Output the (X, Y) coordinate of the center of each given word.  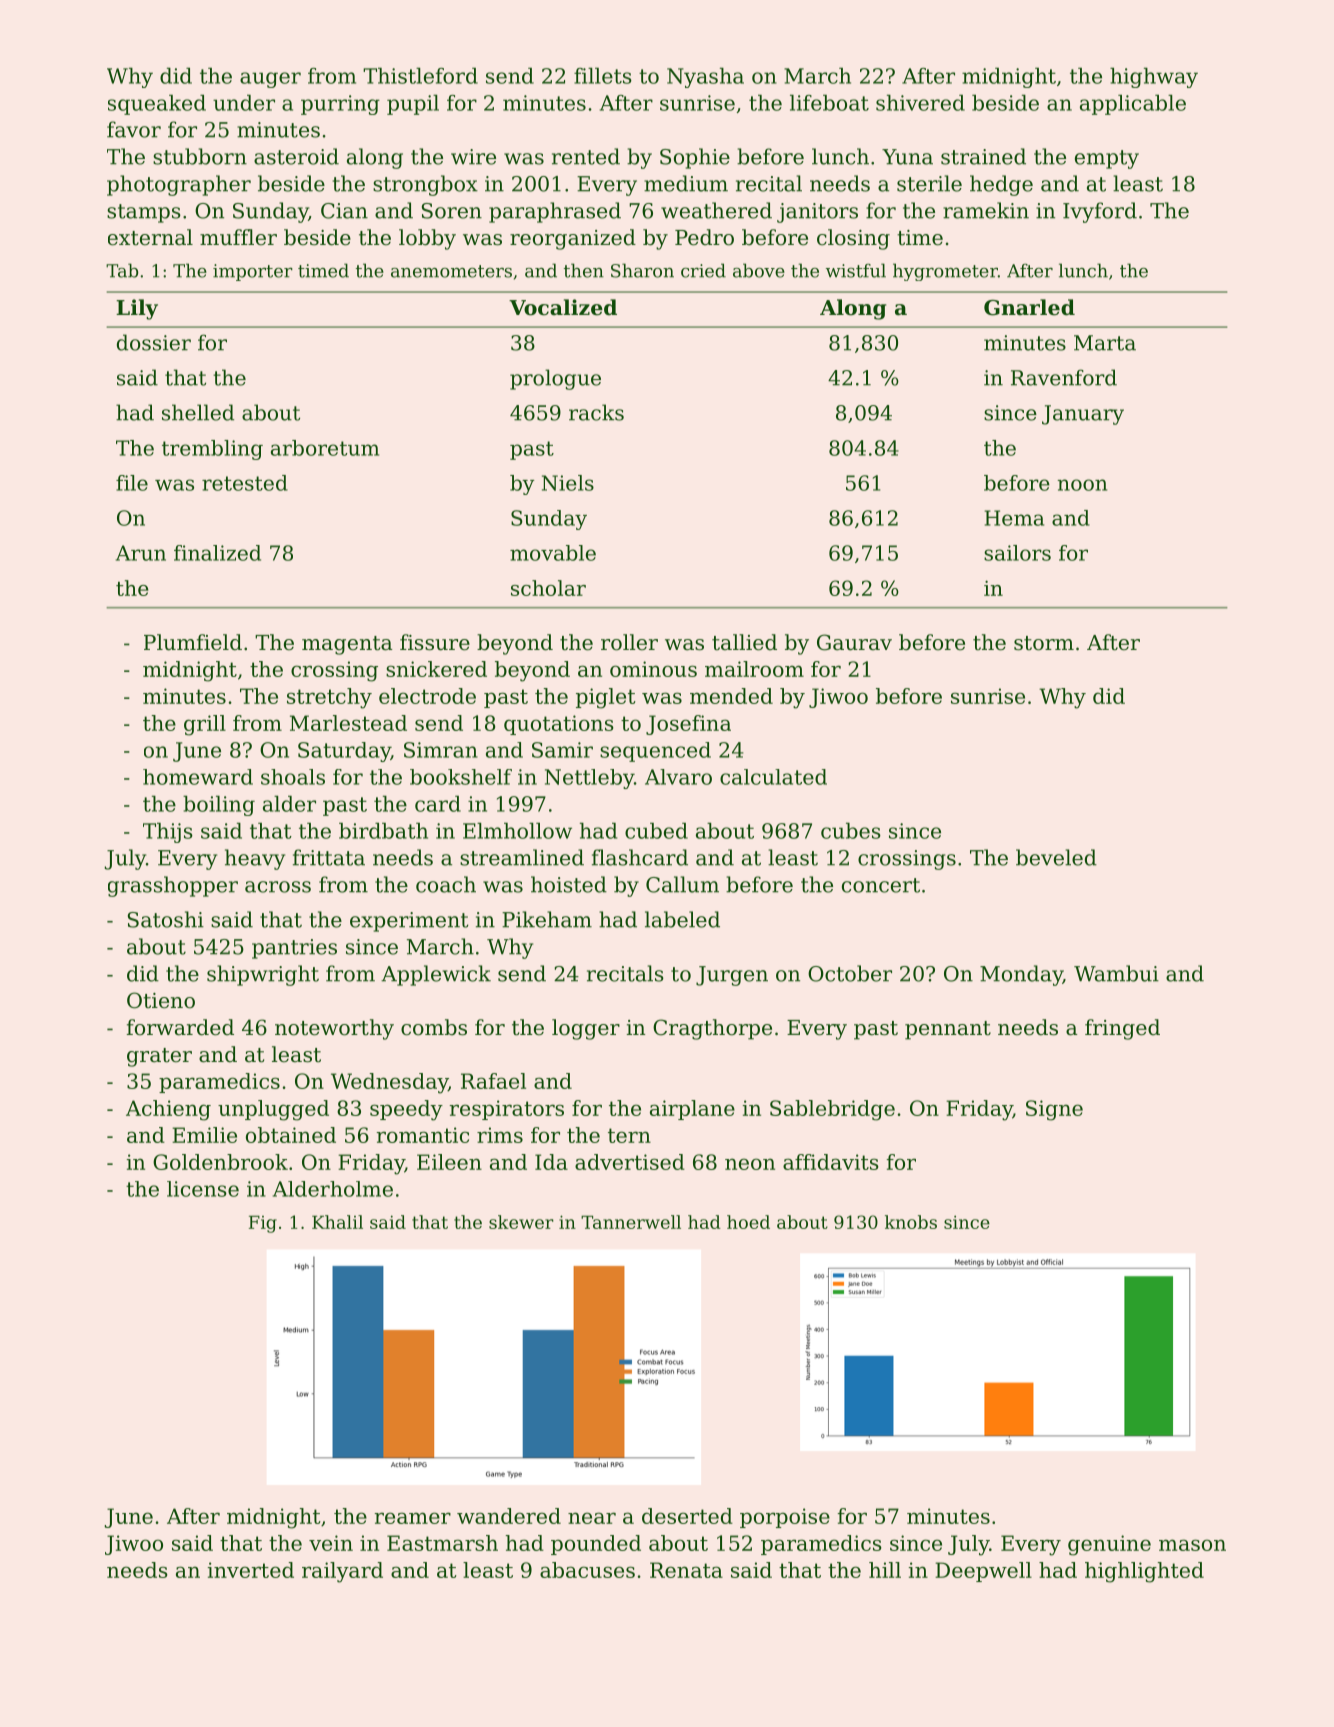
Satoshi (166, 919)
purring (340, 105)
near (592, 1518)
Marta (1105, 343)
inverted (250, 1570)
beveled (1056, 857)
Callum (682, 884)
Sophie (695, 158)
